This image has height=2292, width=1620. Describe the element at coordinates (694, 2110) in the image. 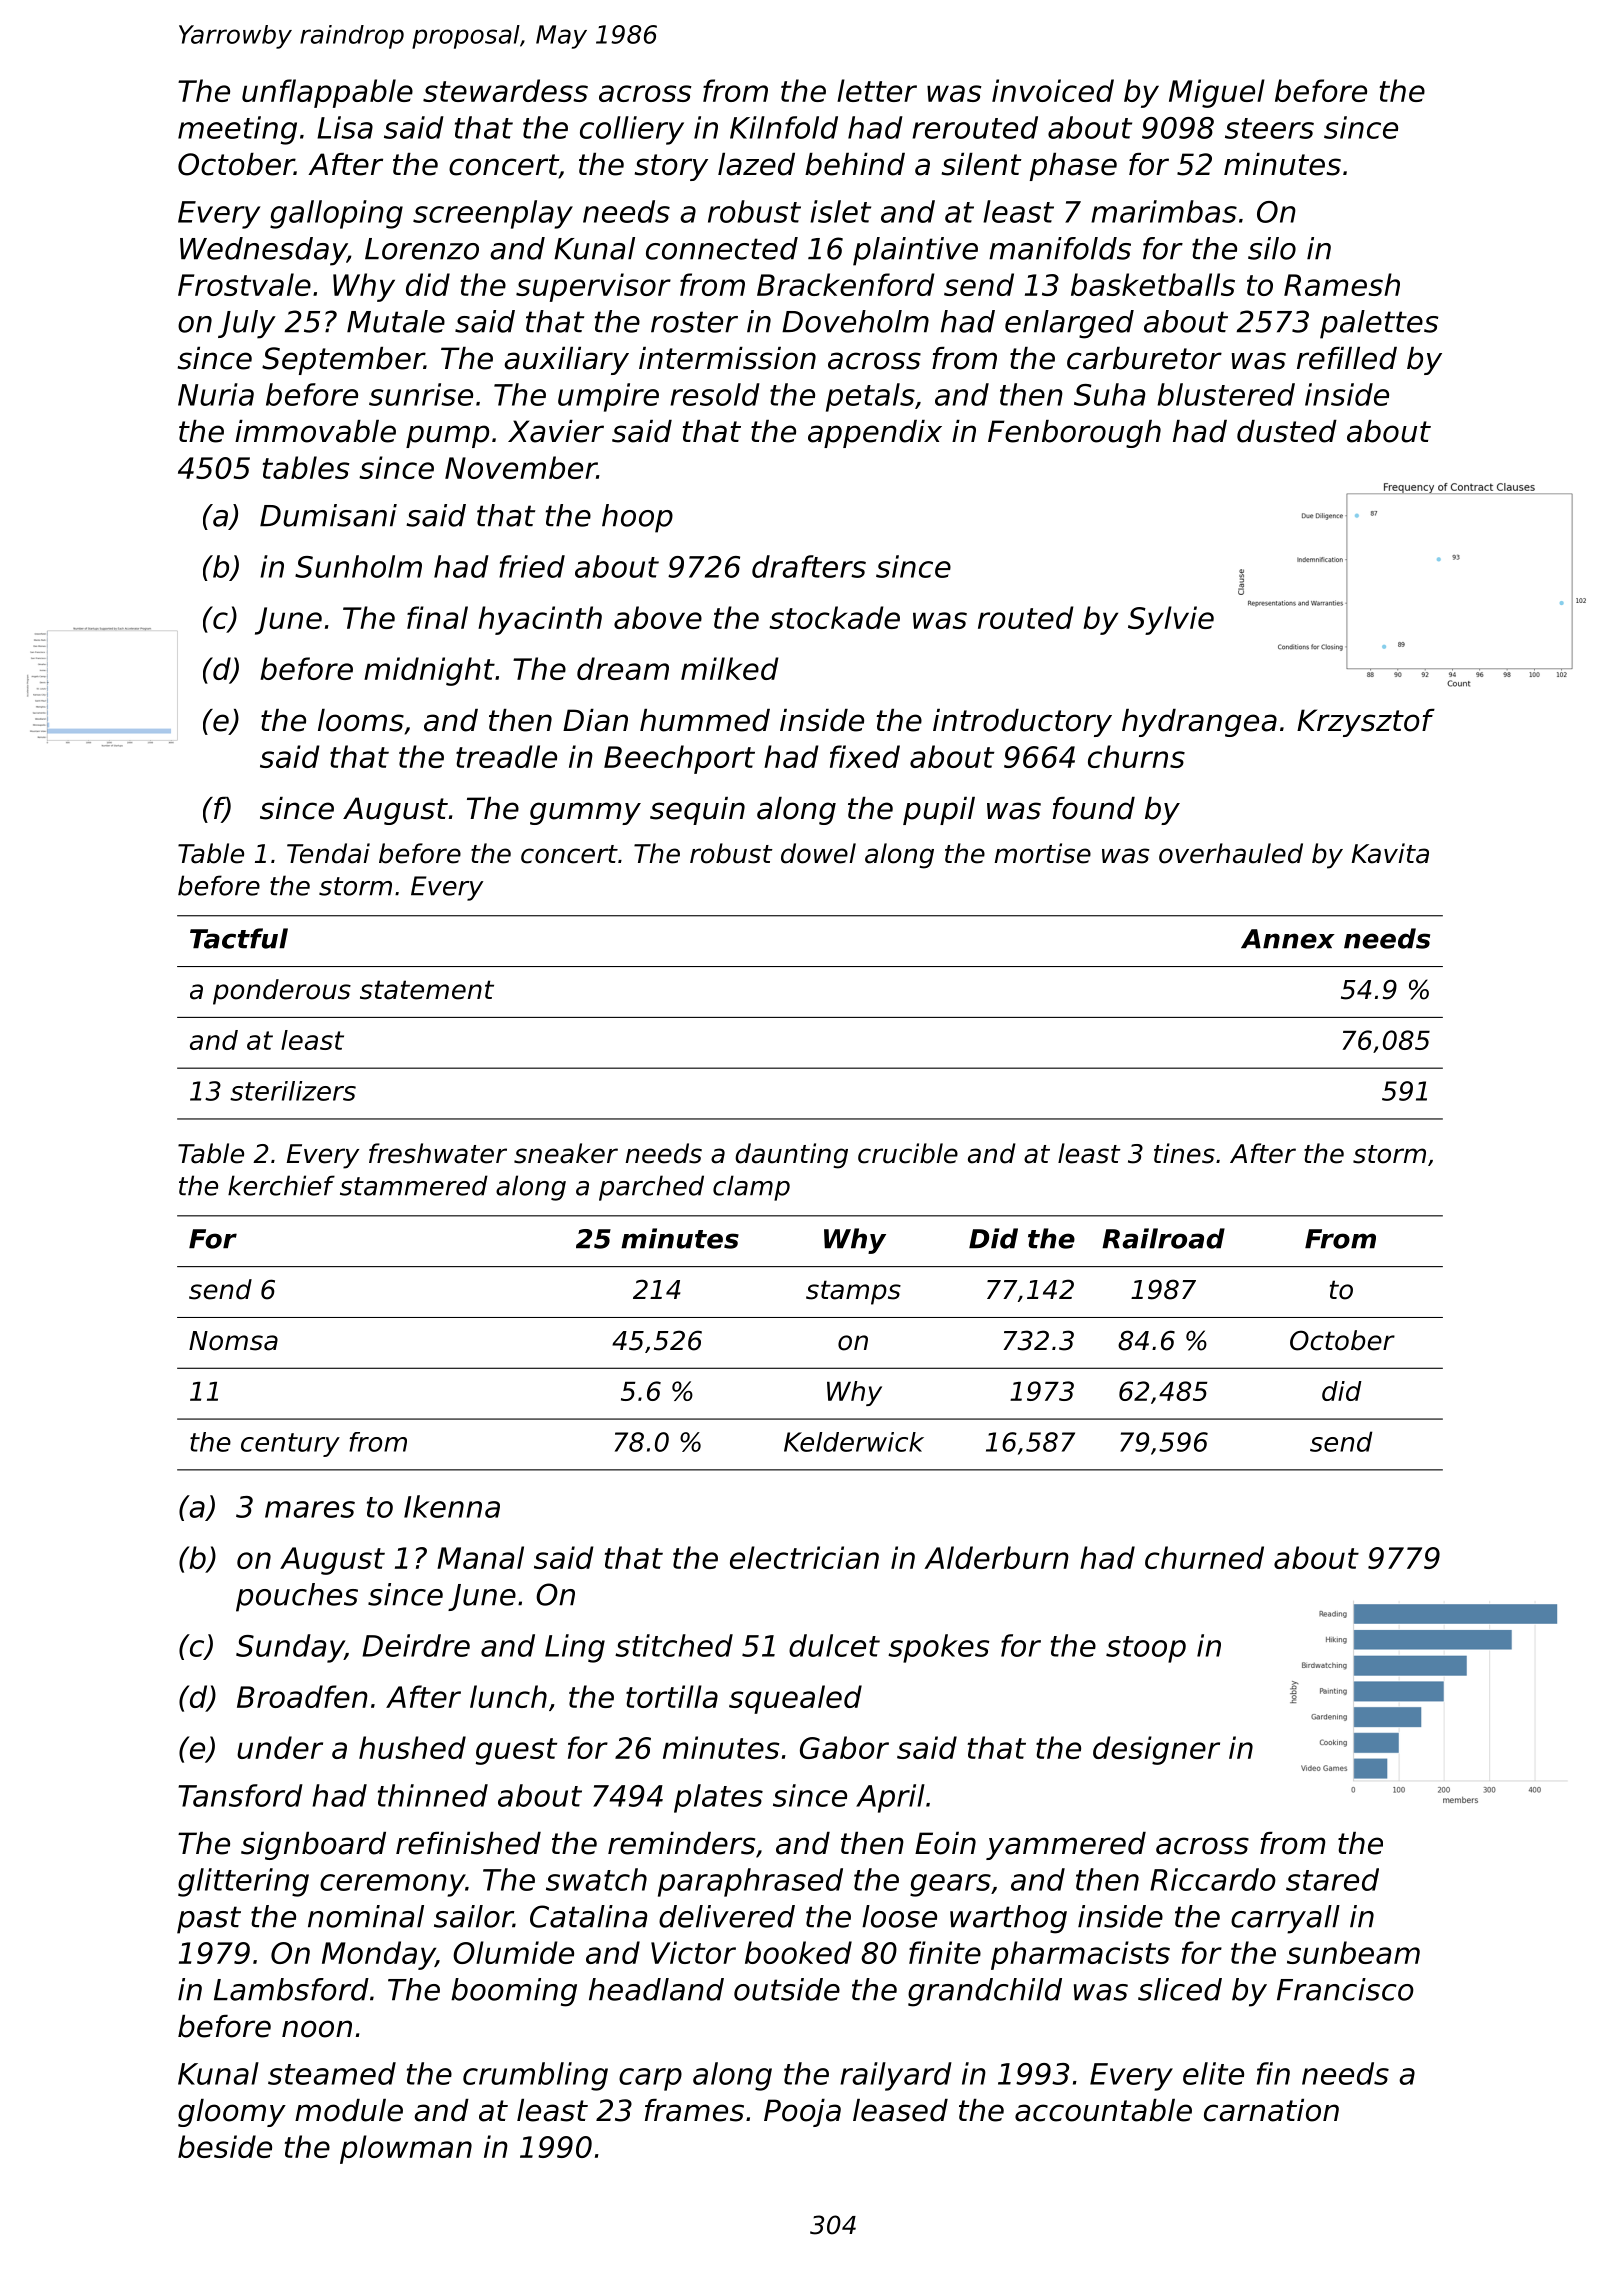

I see `frames` at that location.
